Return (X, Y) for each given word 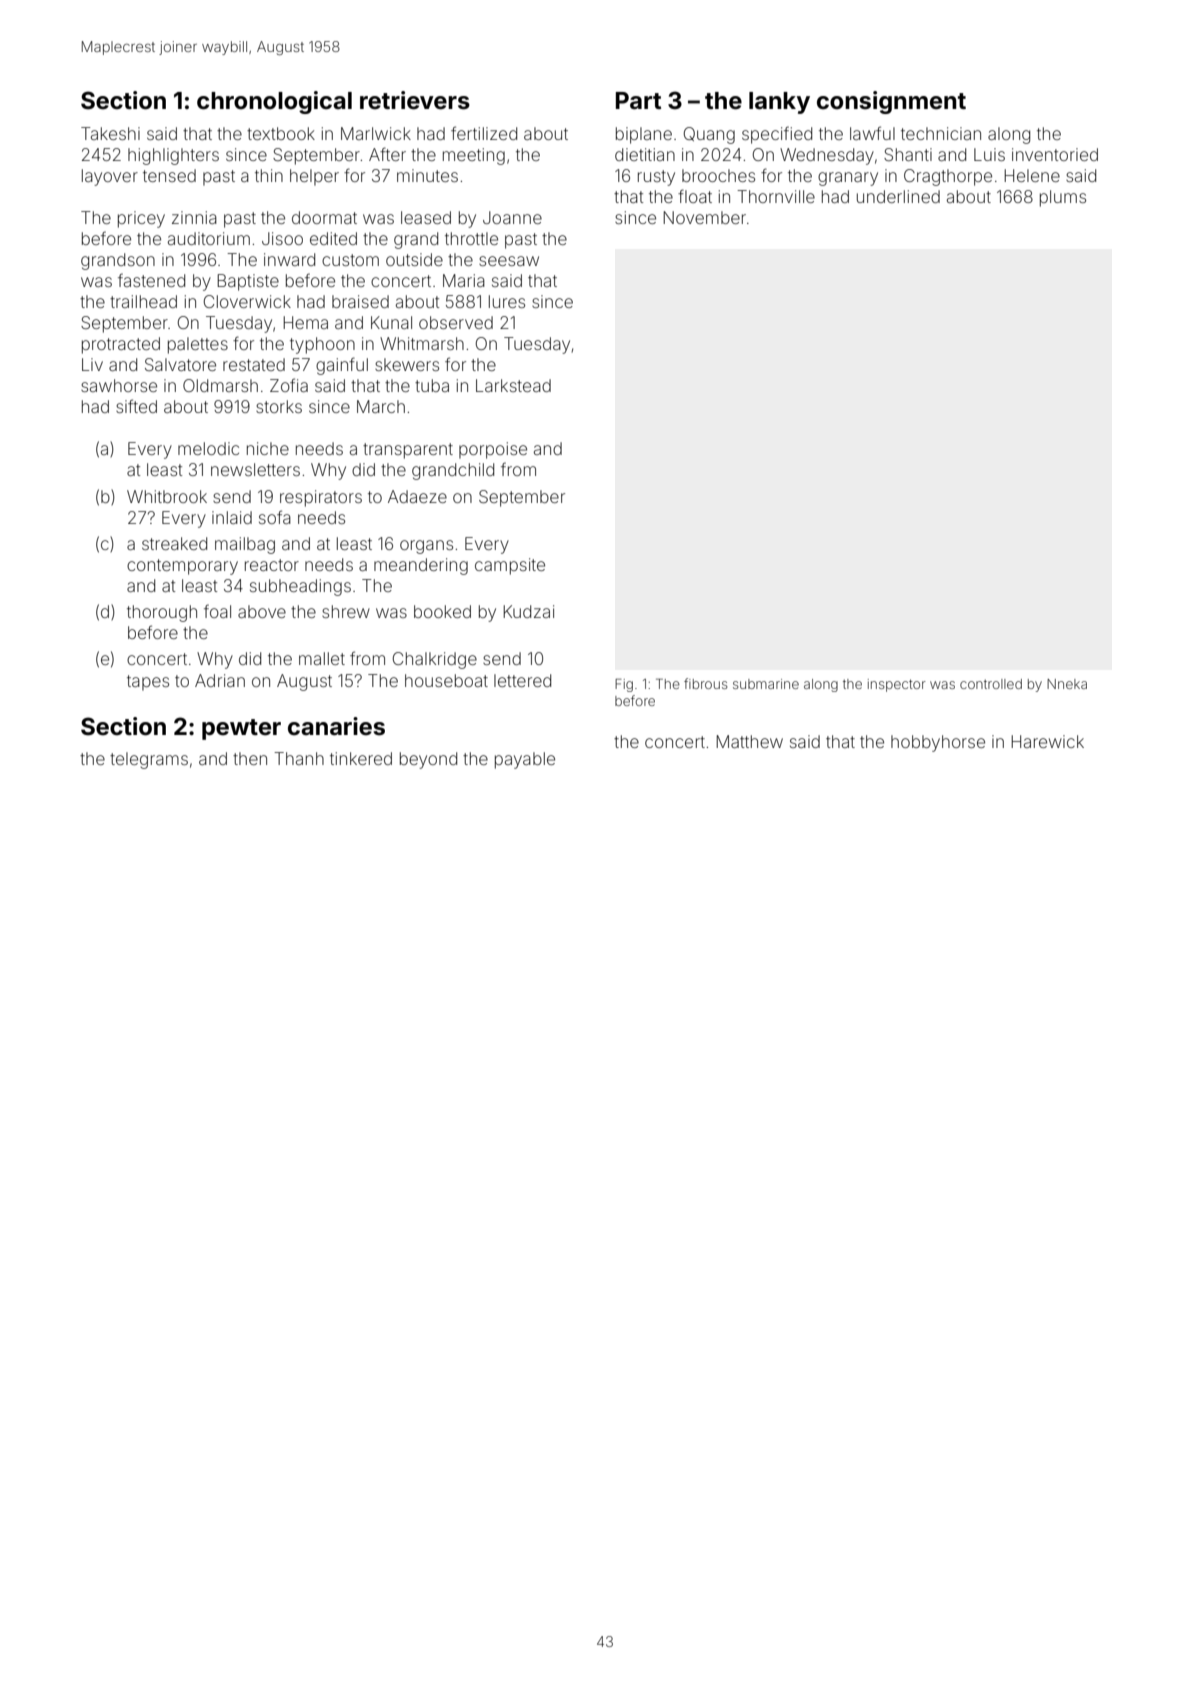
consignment (891, 102)
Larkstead (513, 385)
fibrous (705, 683)
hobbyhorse (938, 743)
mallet (322, 658)
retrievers (415, 100)
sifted (136, 406)
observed (456, 322)
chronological (274, 102)
